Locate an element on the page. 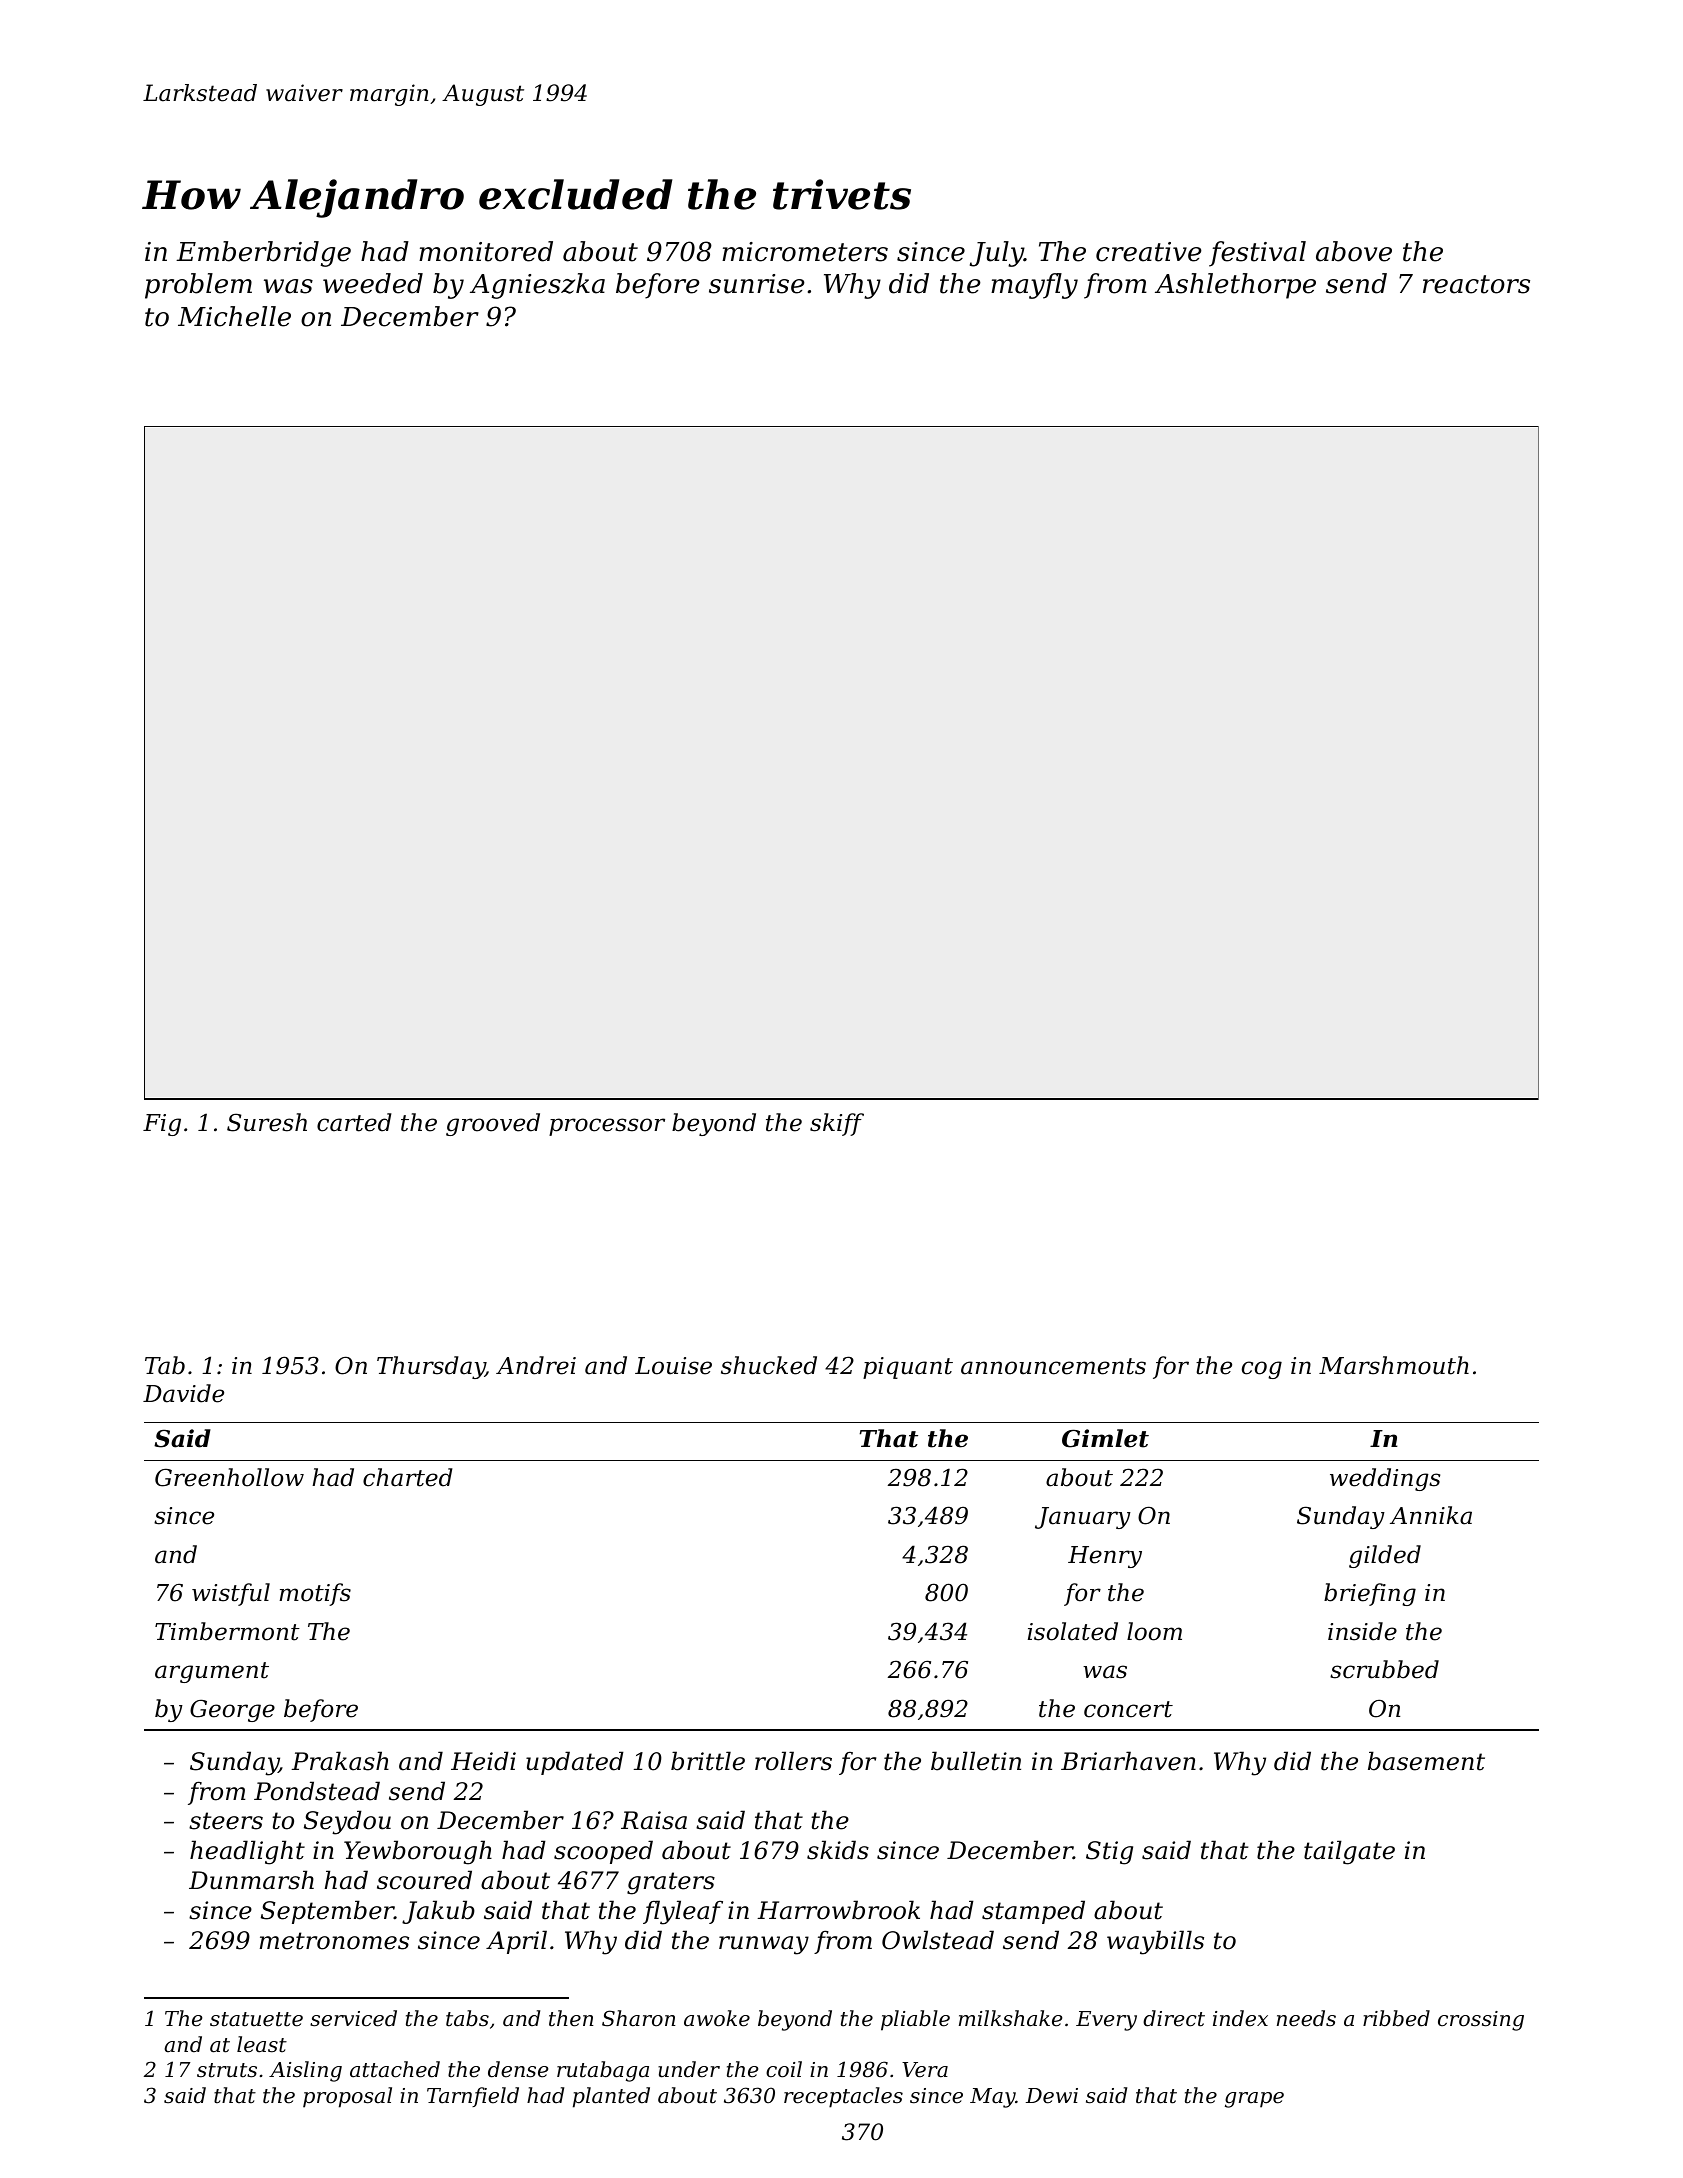  Michelle is located at coordinates (234, 316).
